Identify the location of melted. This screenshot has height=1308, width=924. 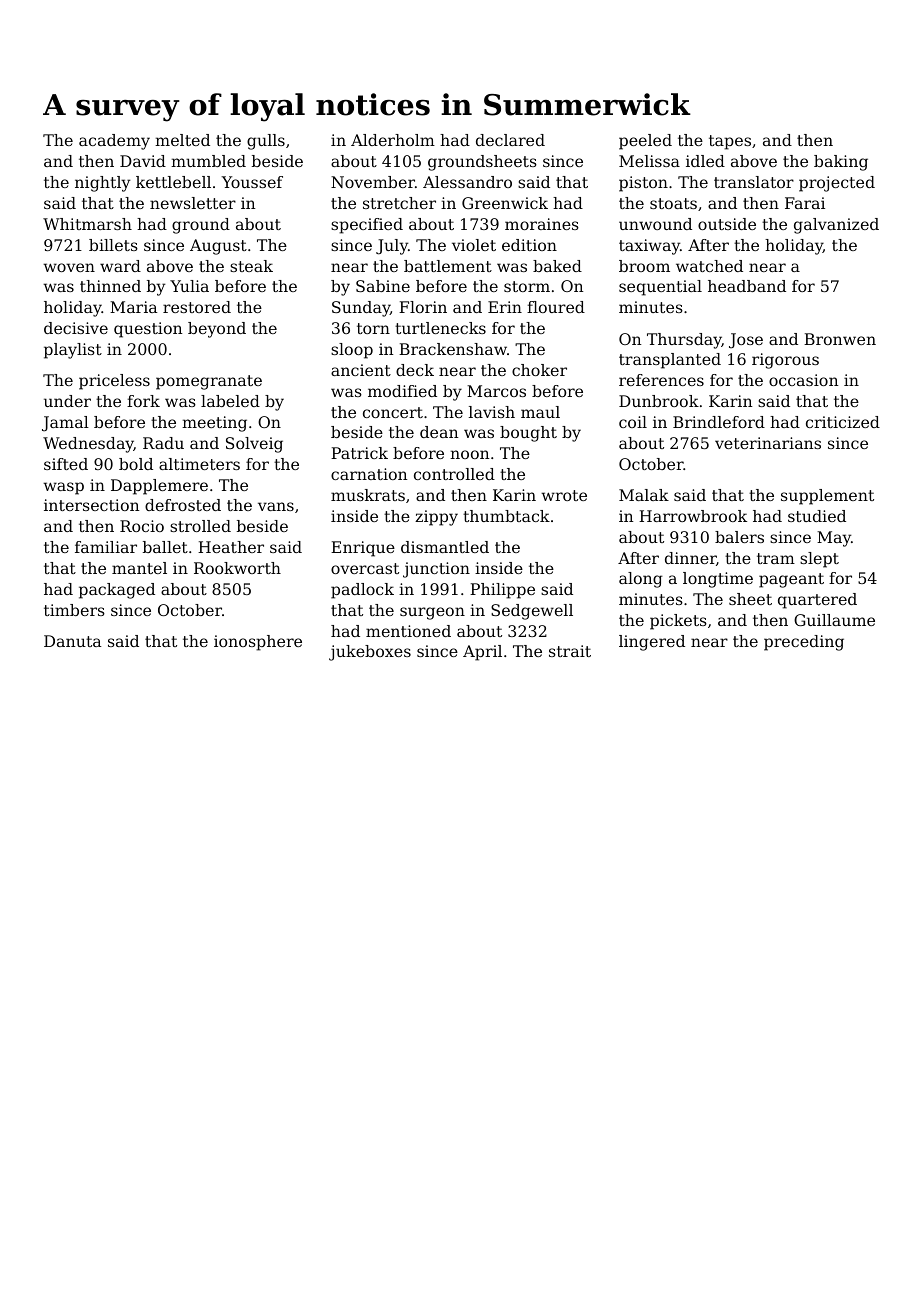
(182, 140).
